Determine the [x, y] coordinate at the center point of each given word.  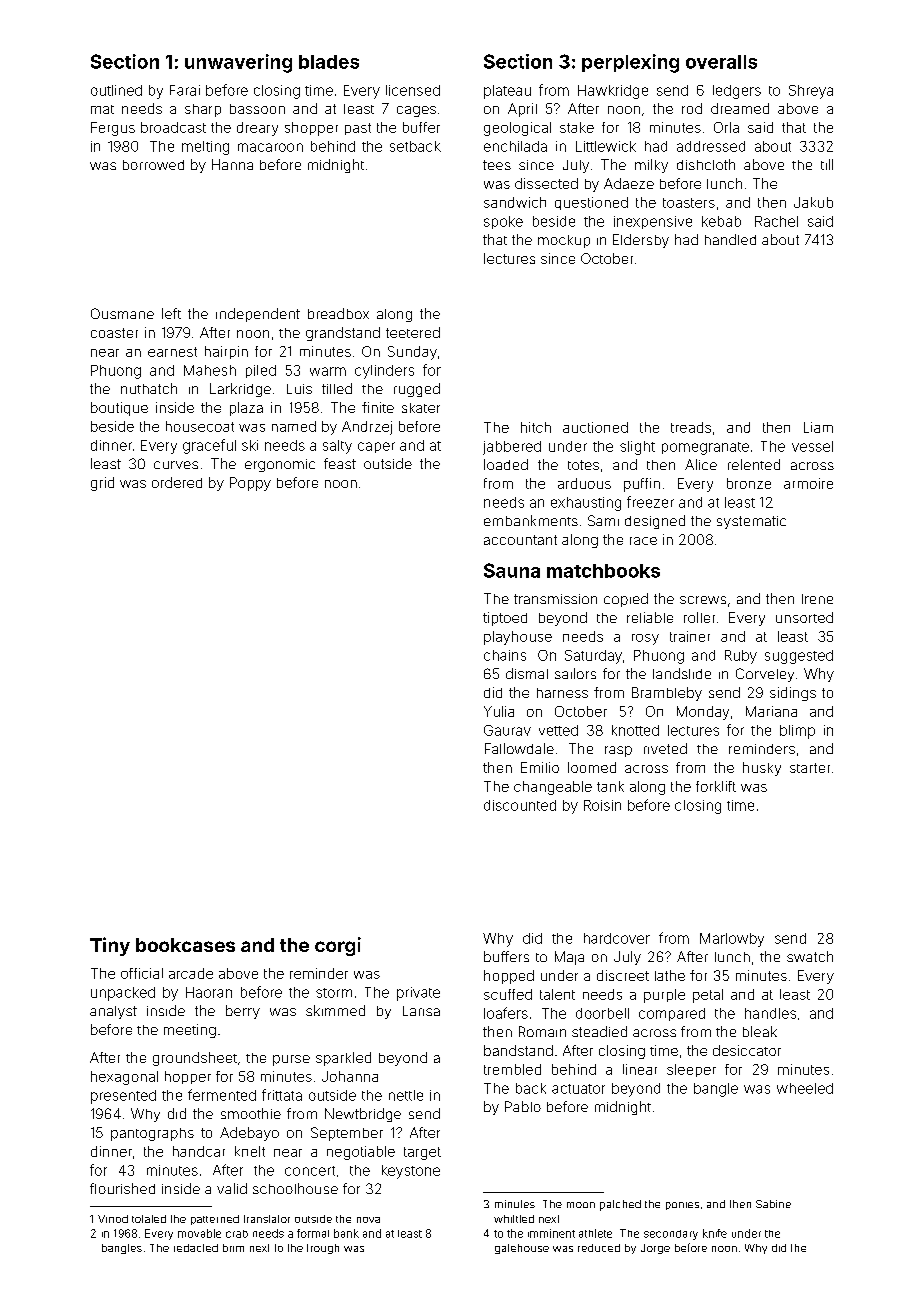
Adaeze [629, 183]
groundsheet [195, 1059]
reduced [599, 1248]
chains [505, 655]
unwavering [238, 63]
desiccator [747, 1050]
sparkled [343, 1059]
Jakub [813, 202]
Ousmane [122, 313]
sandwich [515, 202]
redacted [196, 1248]
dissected [546, 183]
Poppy [250, 484]
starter [810, 768]
